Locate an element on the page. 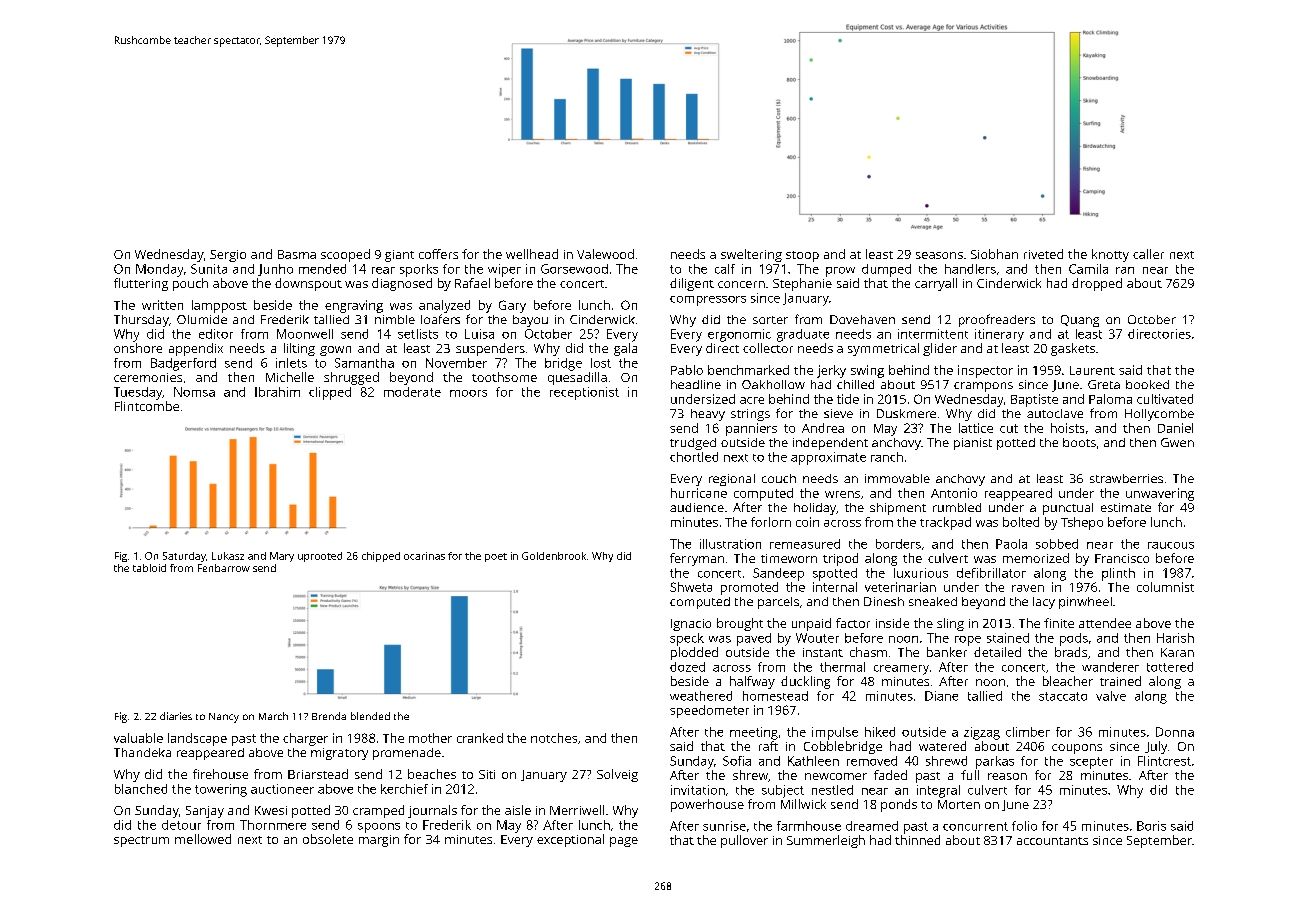 The height and width of the page is (924, 1308). spectrum is located at coordinates (141, 841).
